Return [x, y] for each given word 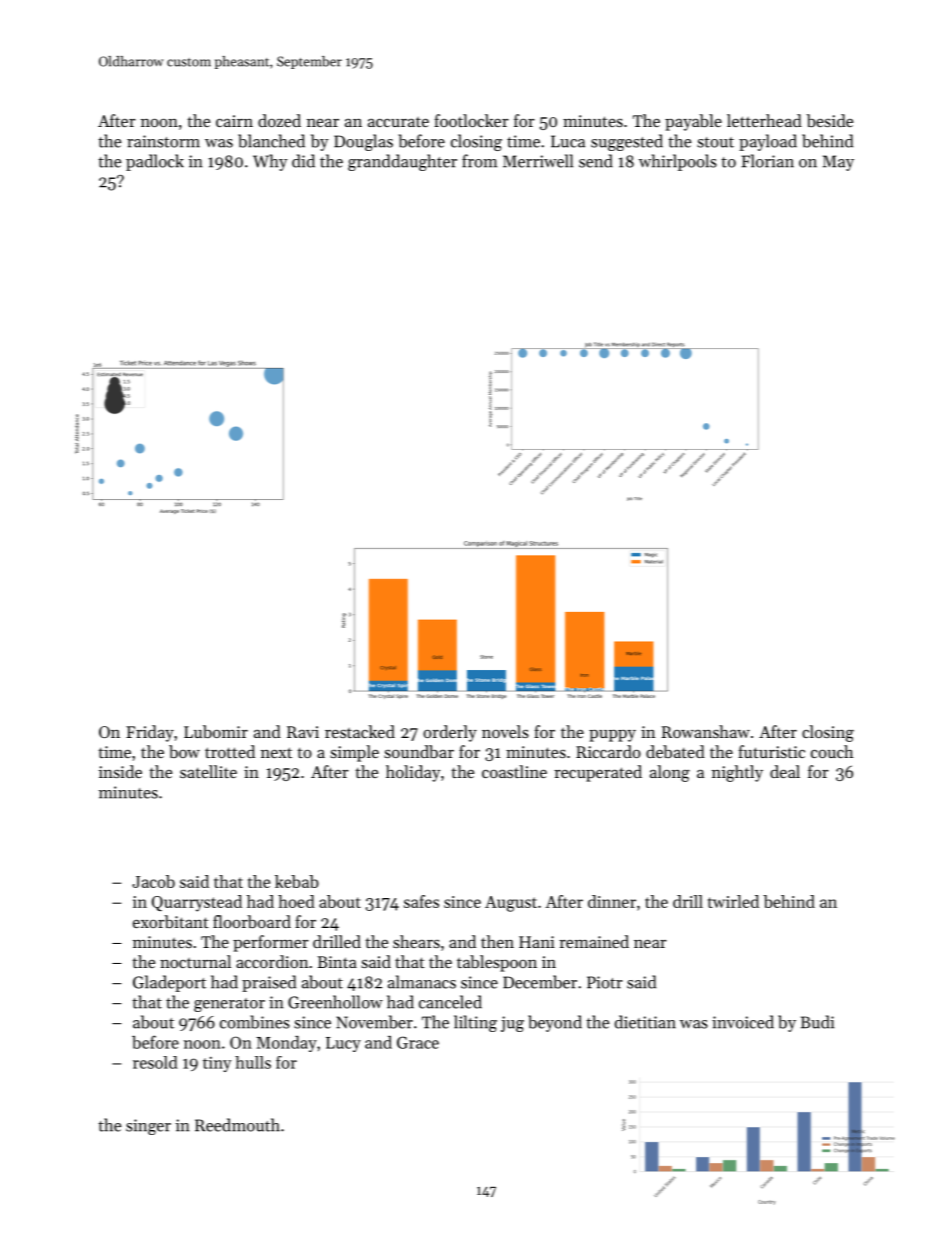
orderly [450, 733]
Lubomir [216, 731]
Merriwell [538, 161]
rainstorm [163, 141]
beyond [555, 1023]
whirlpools [678, 162]
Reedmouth [237, 1125]
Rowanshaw [705, 731]
